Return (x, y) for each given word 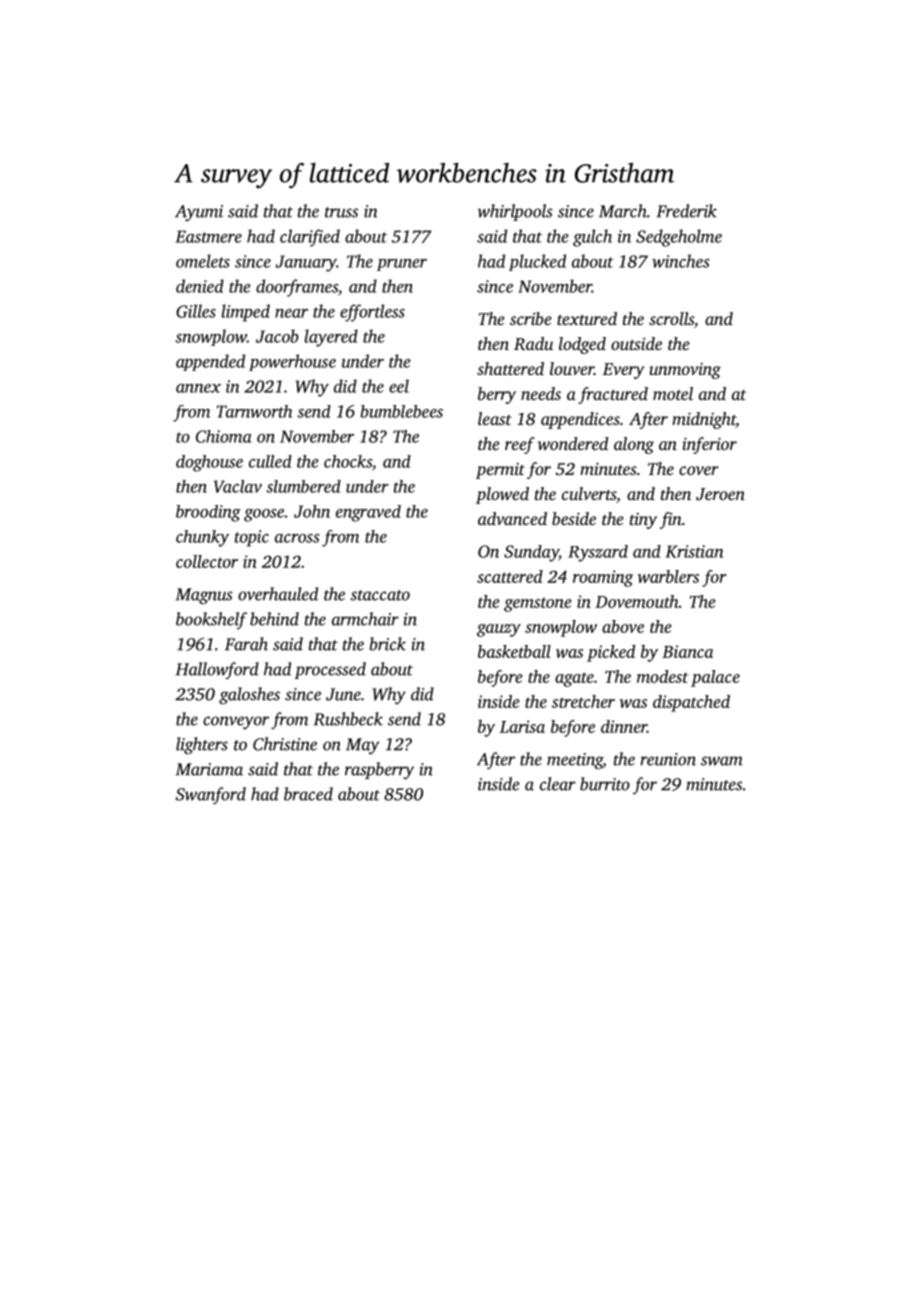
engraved (368, 513)
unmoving (685, 371)
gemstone (537, 604)
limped (245, 313)
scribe (531, 318)
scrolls (671, 318)
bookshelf (211, 620)
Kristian (694, 551)
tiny (643, 521)
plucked (537, 262)
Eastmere (208, 236)
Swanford (211, 795)
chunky (202, 538)
